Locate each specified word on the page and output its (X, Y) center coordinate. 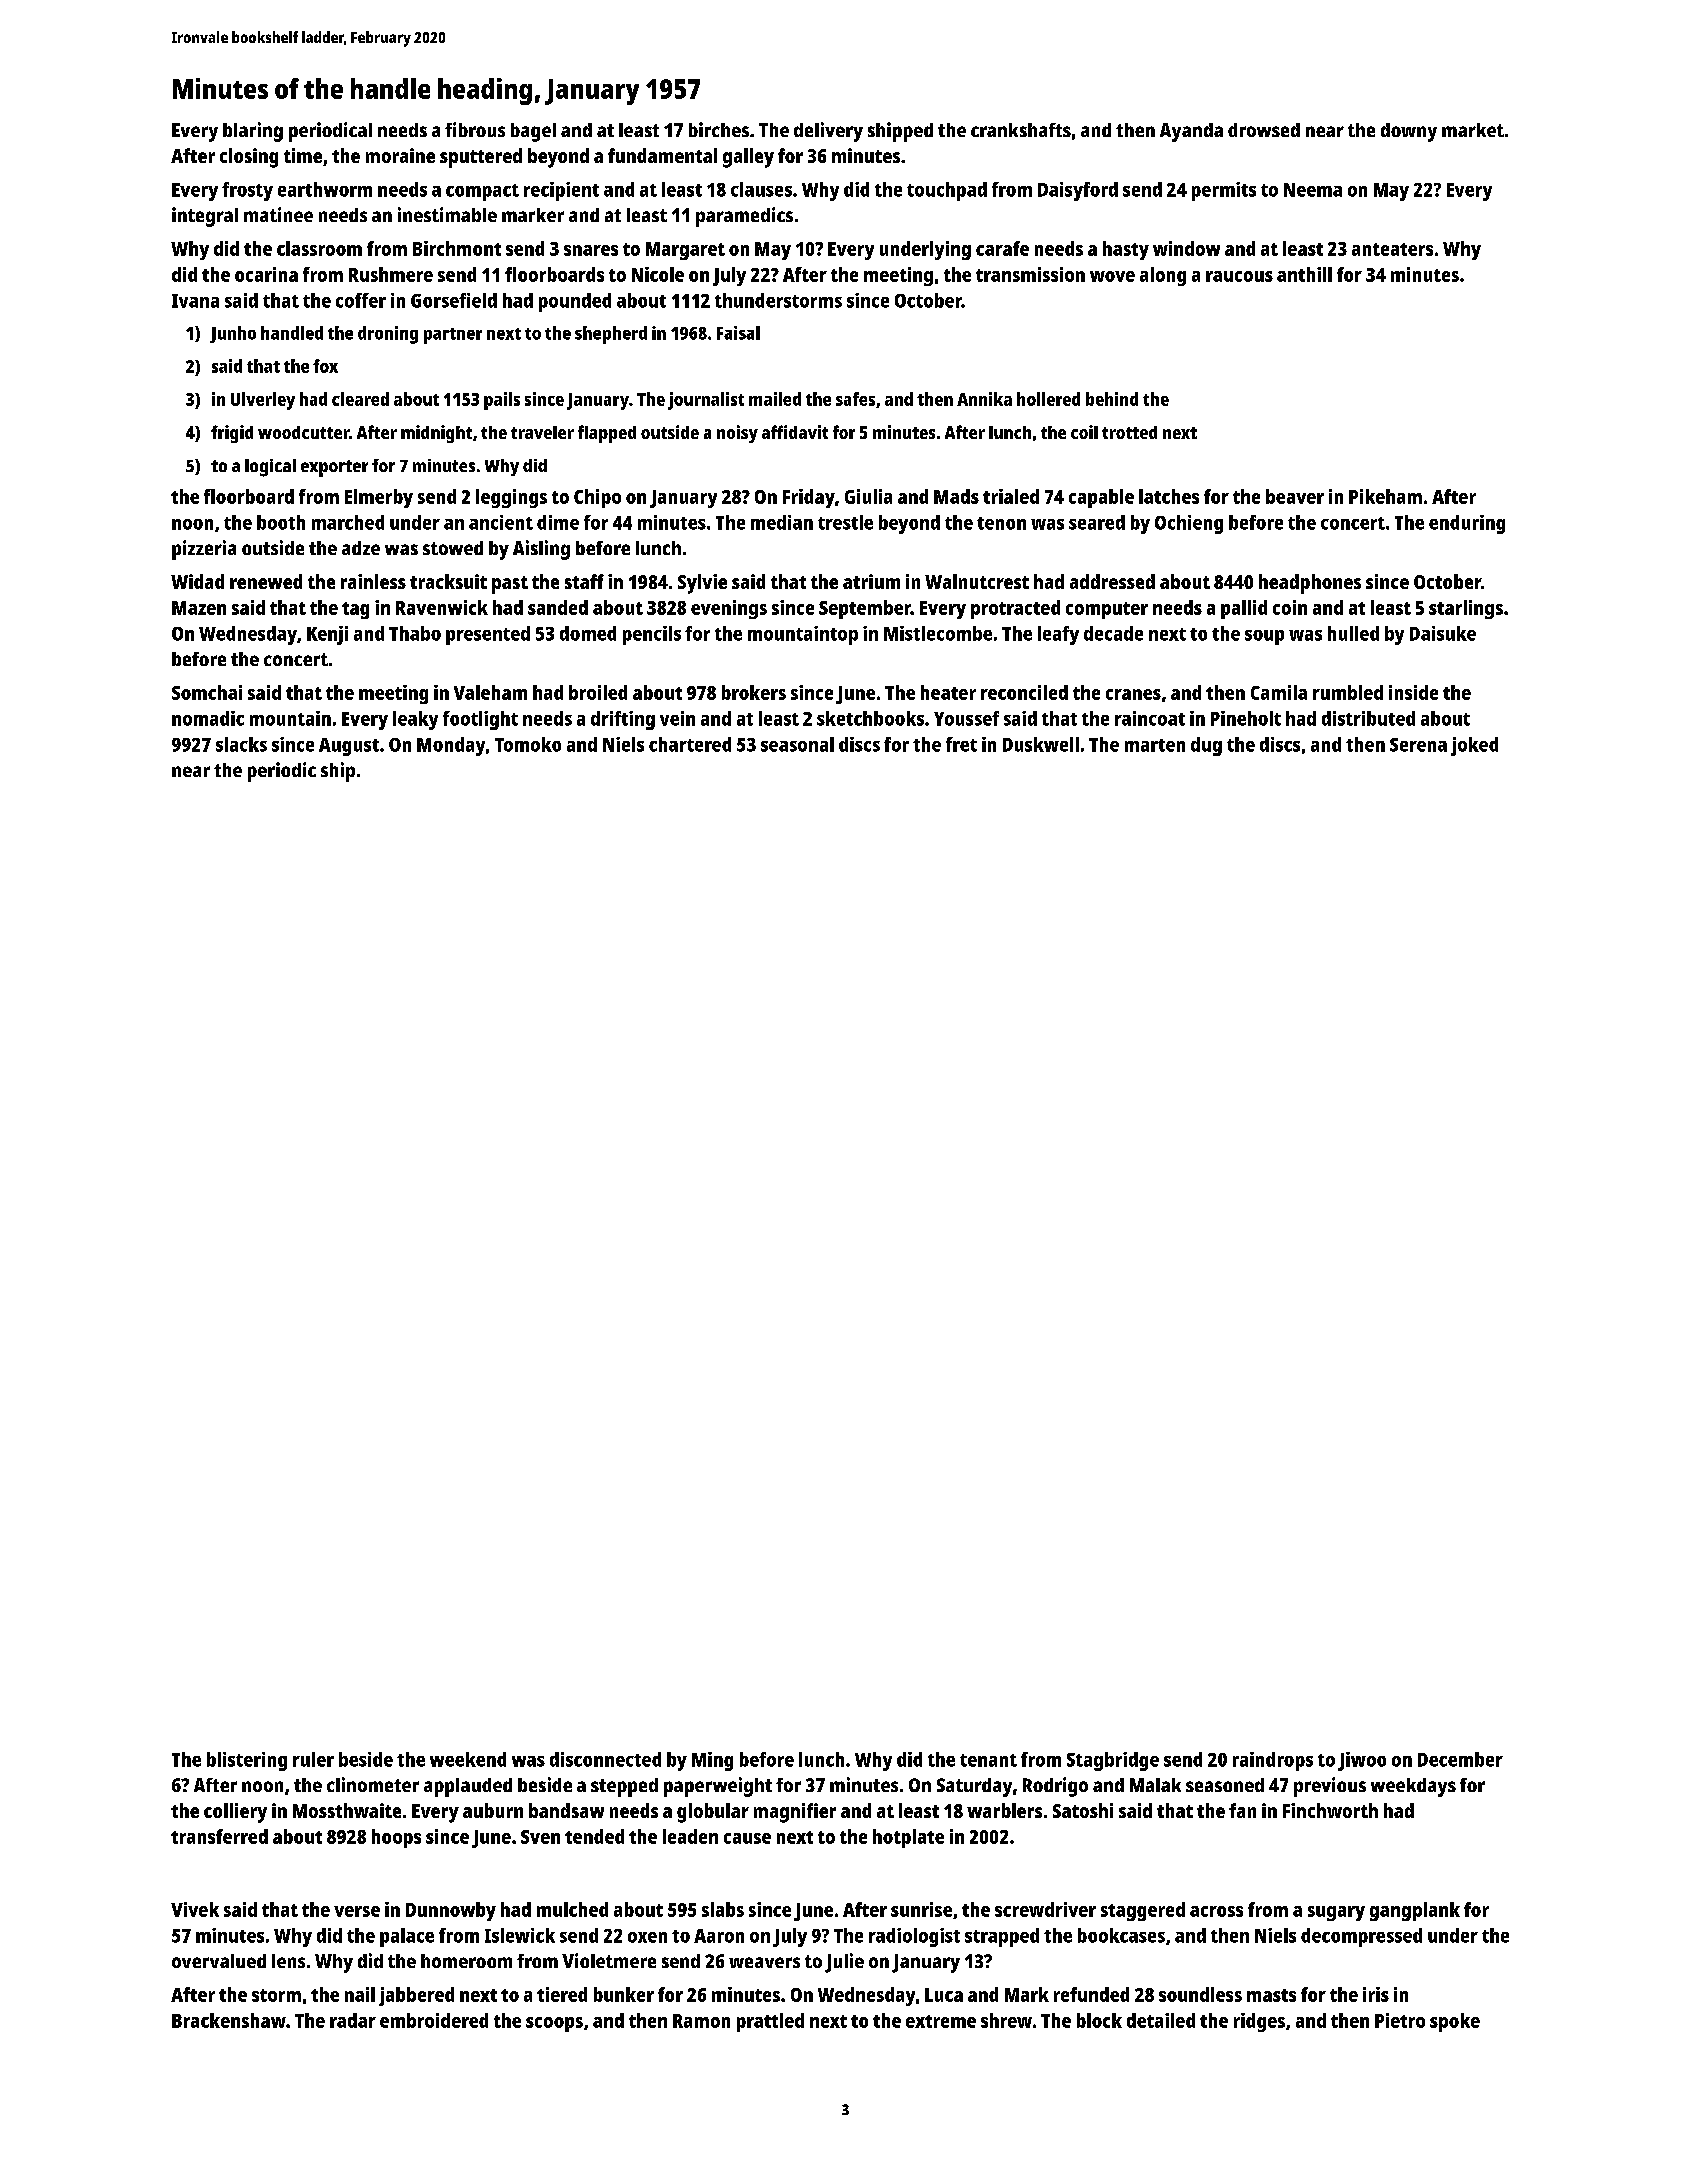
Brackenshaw (229, 2020)
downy (1409, 132)
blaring (253, 132)
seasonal (797, 744)
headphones (1310, 584)
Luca (944, 1995)
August (349, 747)
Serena (1418, 745)
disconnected (605, 1759)
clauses (761, 189)
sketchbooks (870, 718)
